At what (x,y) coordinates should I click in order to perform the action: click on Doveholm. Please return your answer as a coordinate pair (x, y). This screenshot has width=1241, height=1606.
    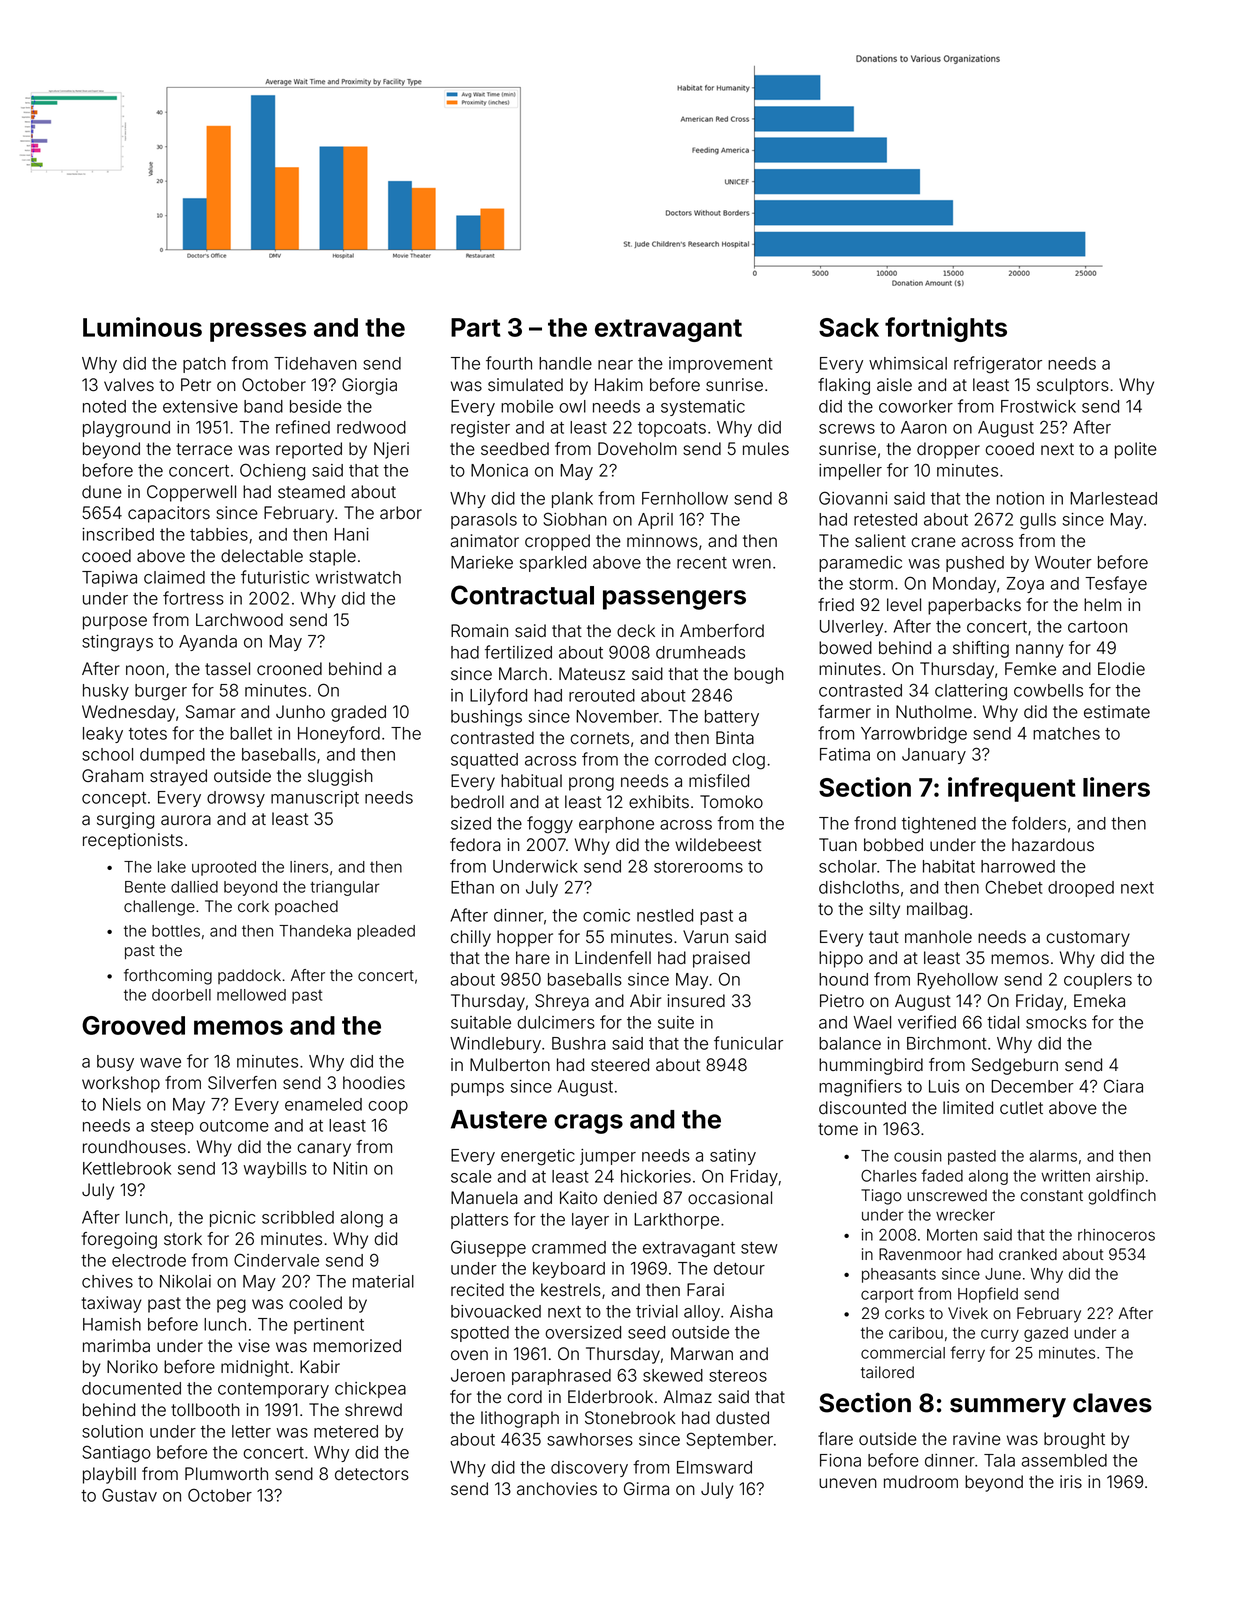
    Looking at the image, I should click on (637, 449).
